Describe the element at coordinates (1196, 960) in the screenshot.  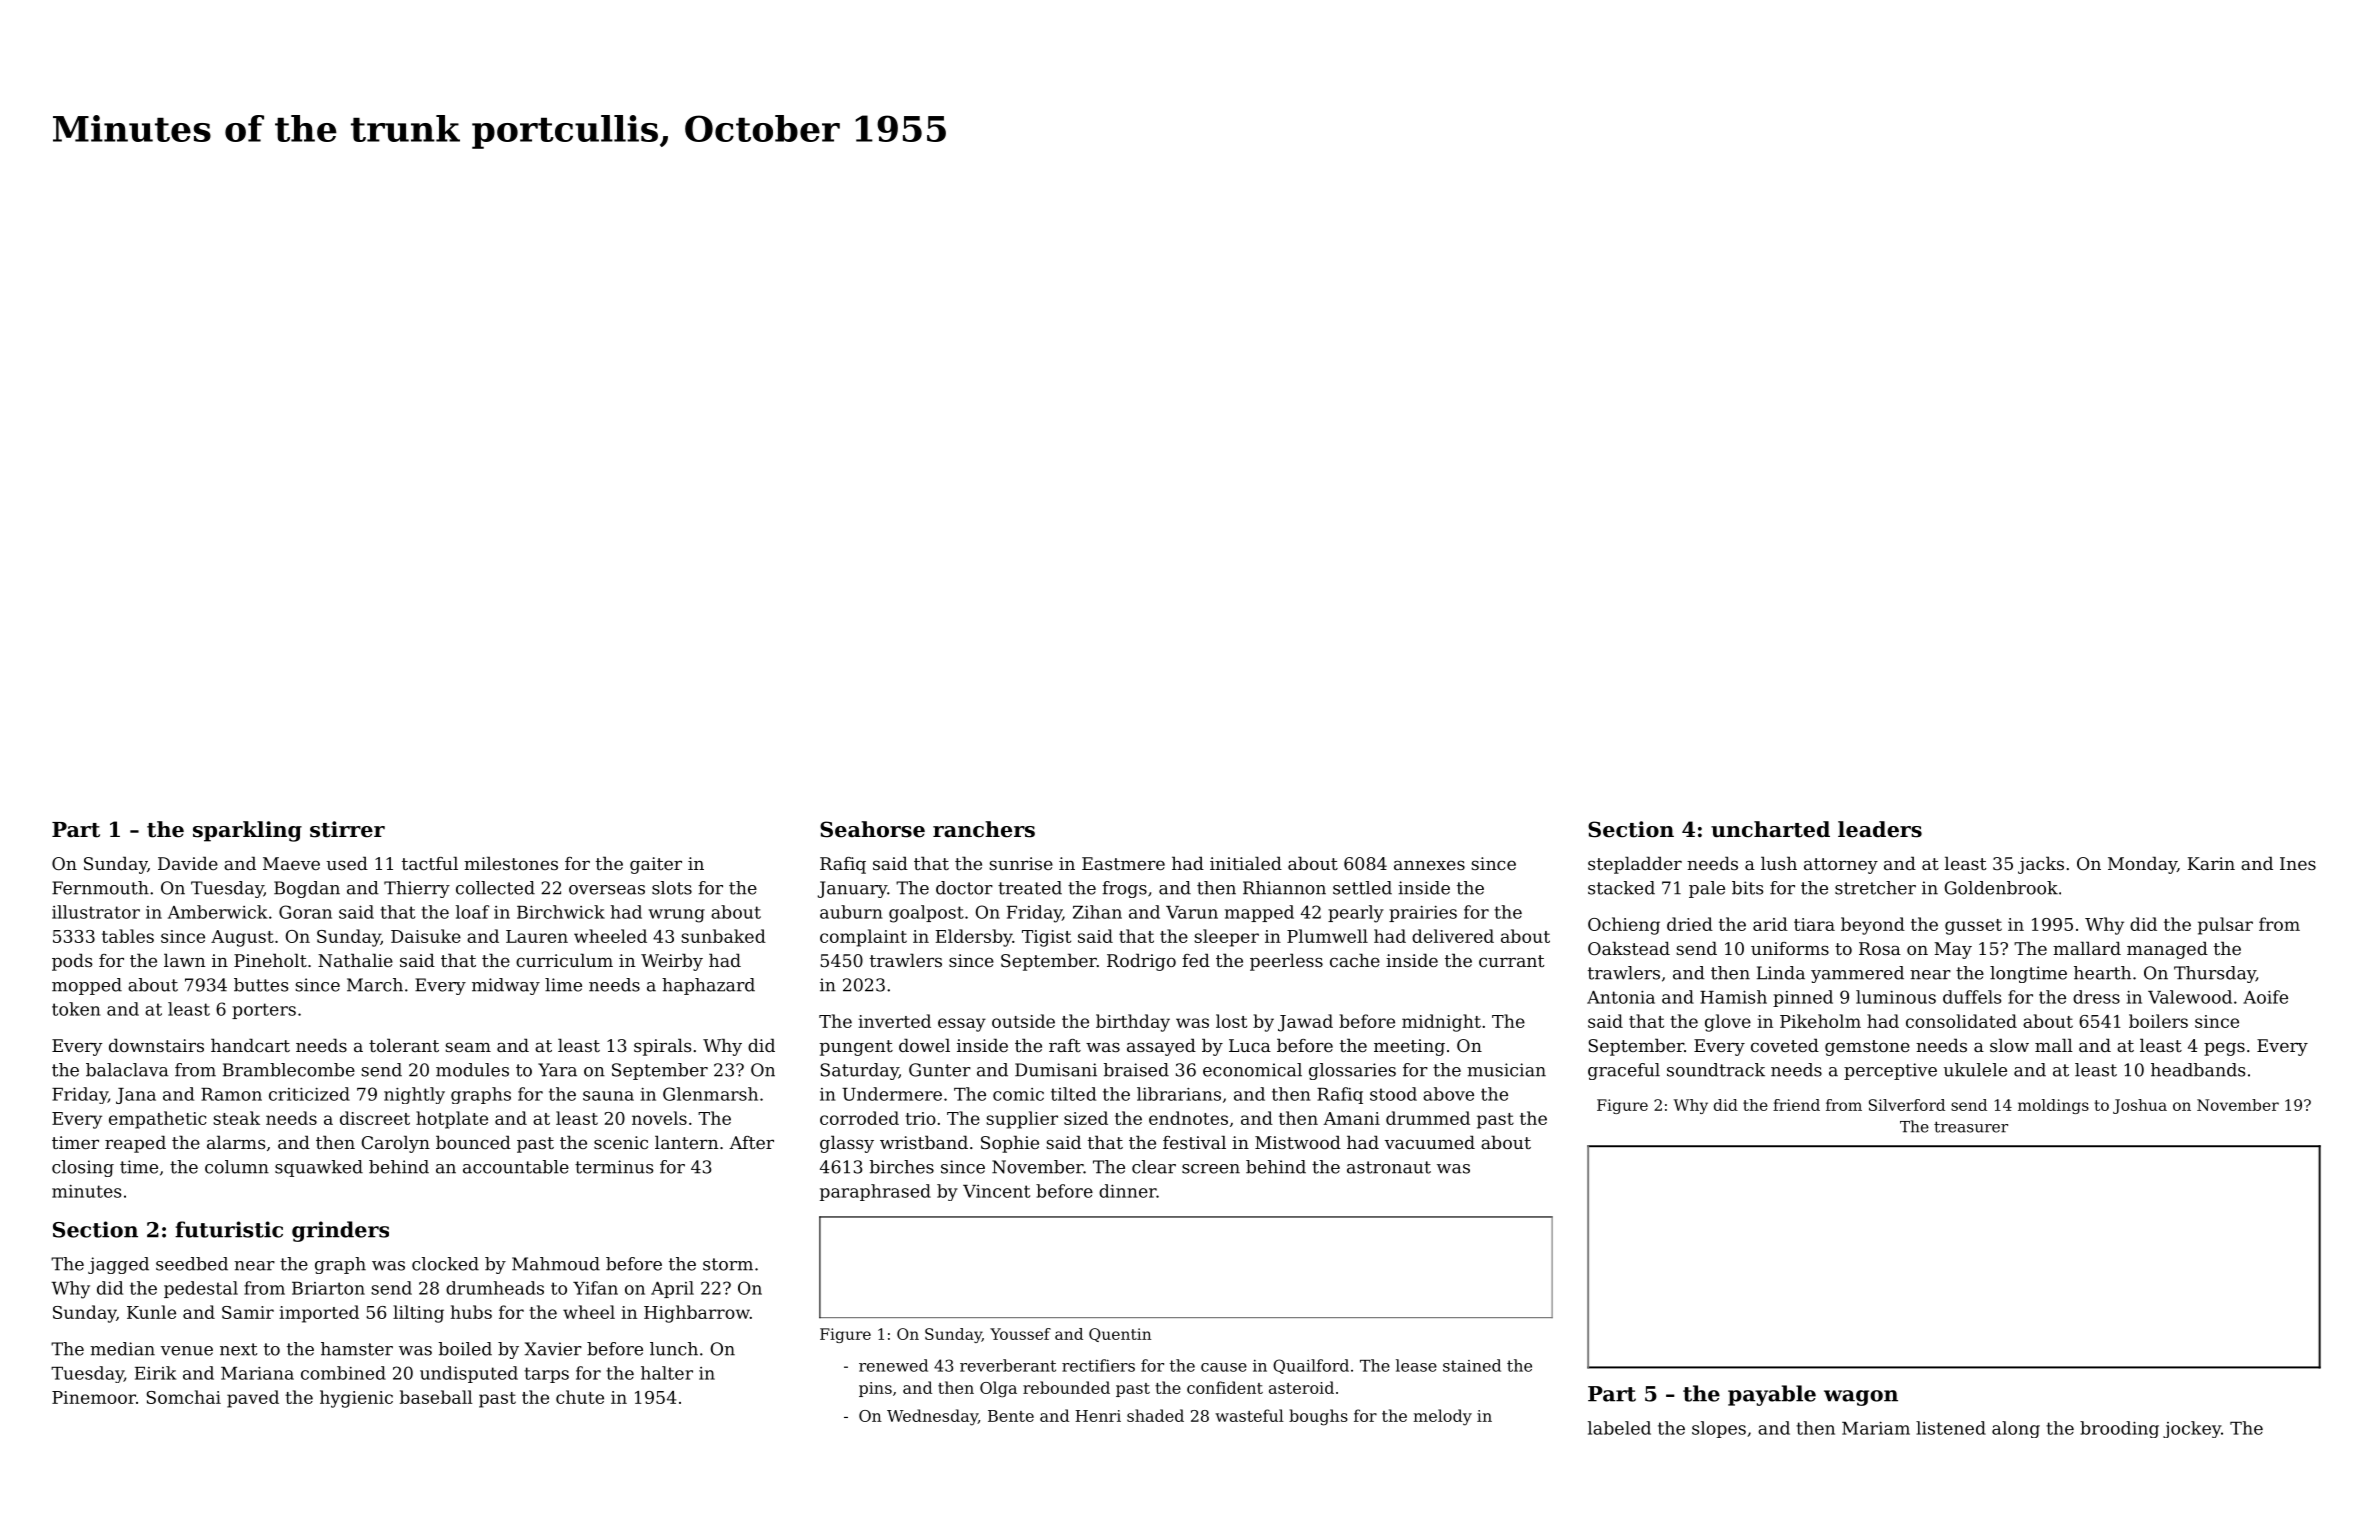
I see `fed` at that location.
